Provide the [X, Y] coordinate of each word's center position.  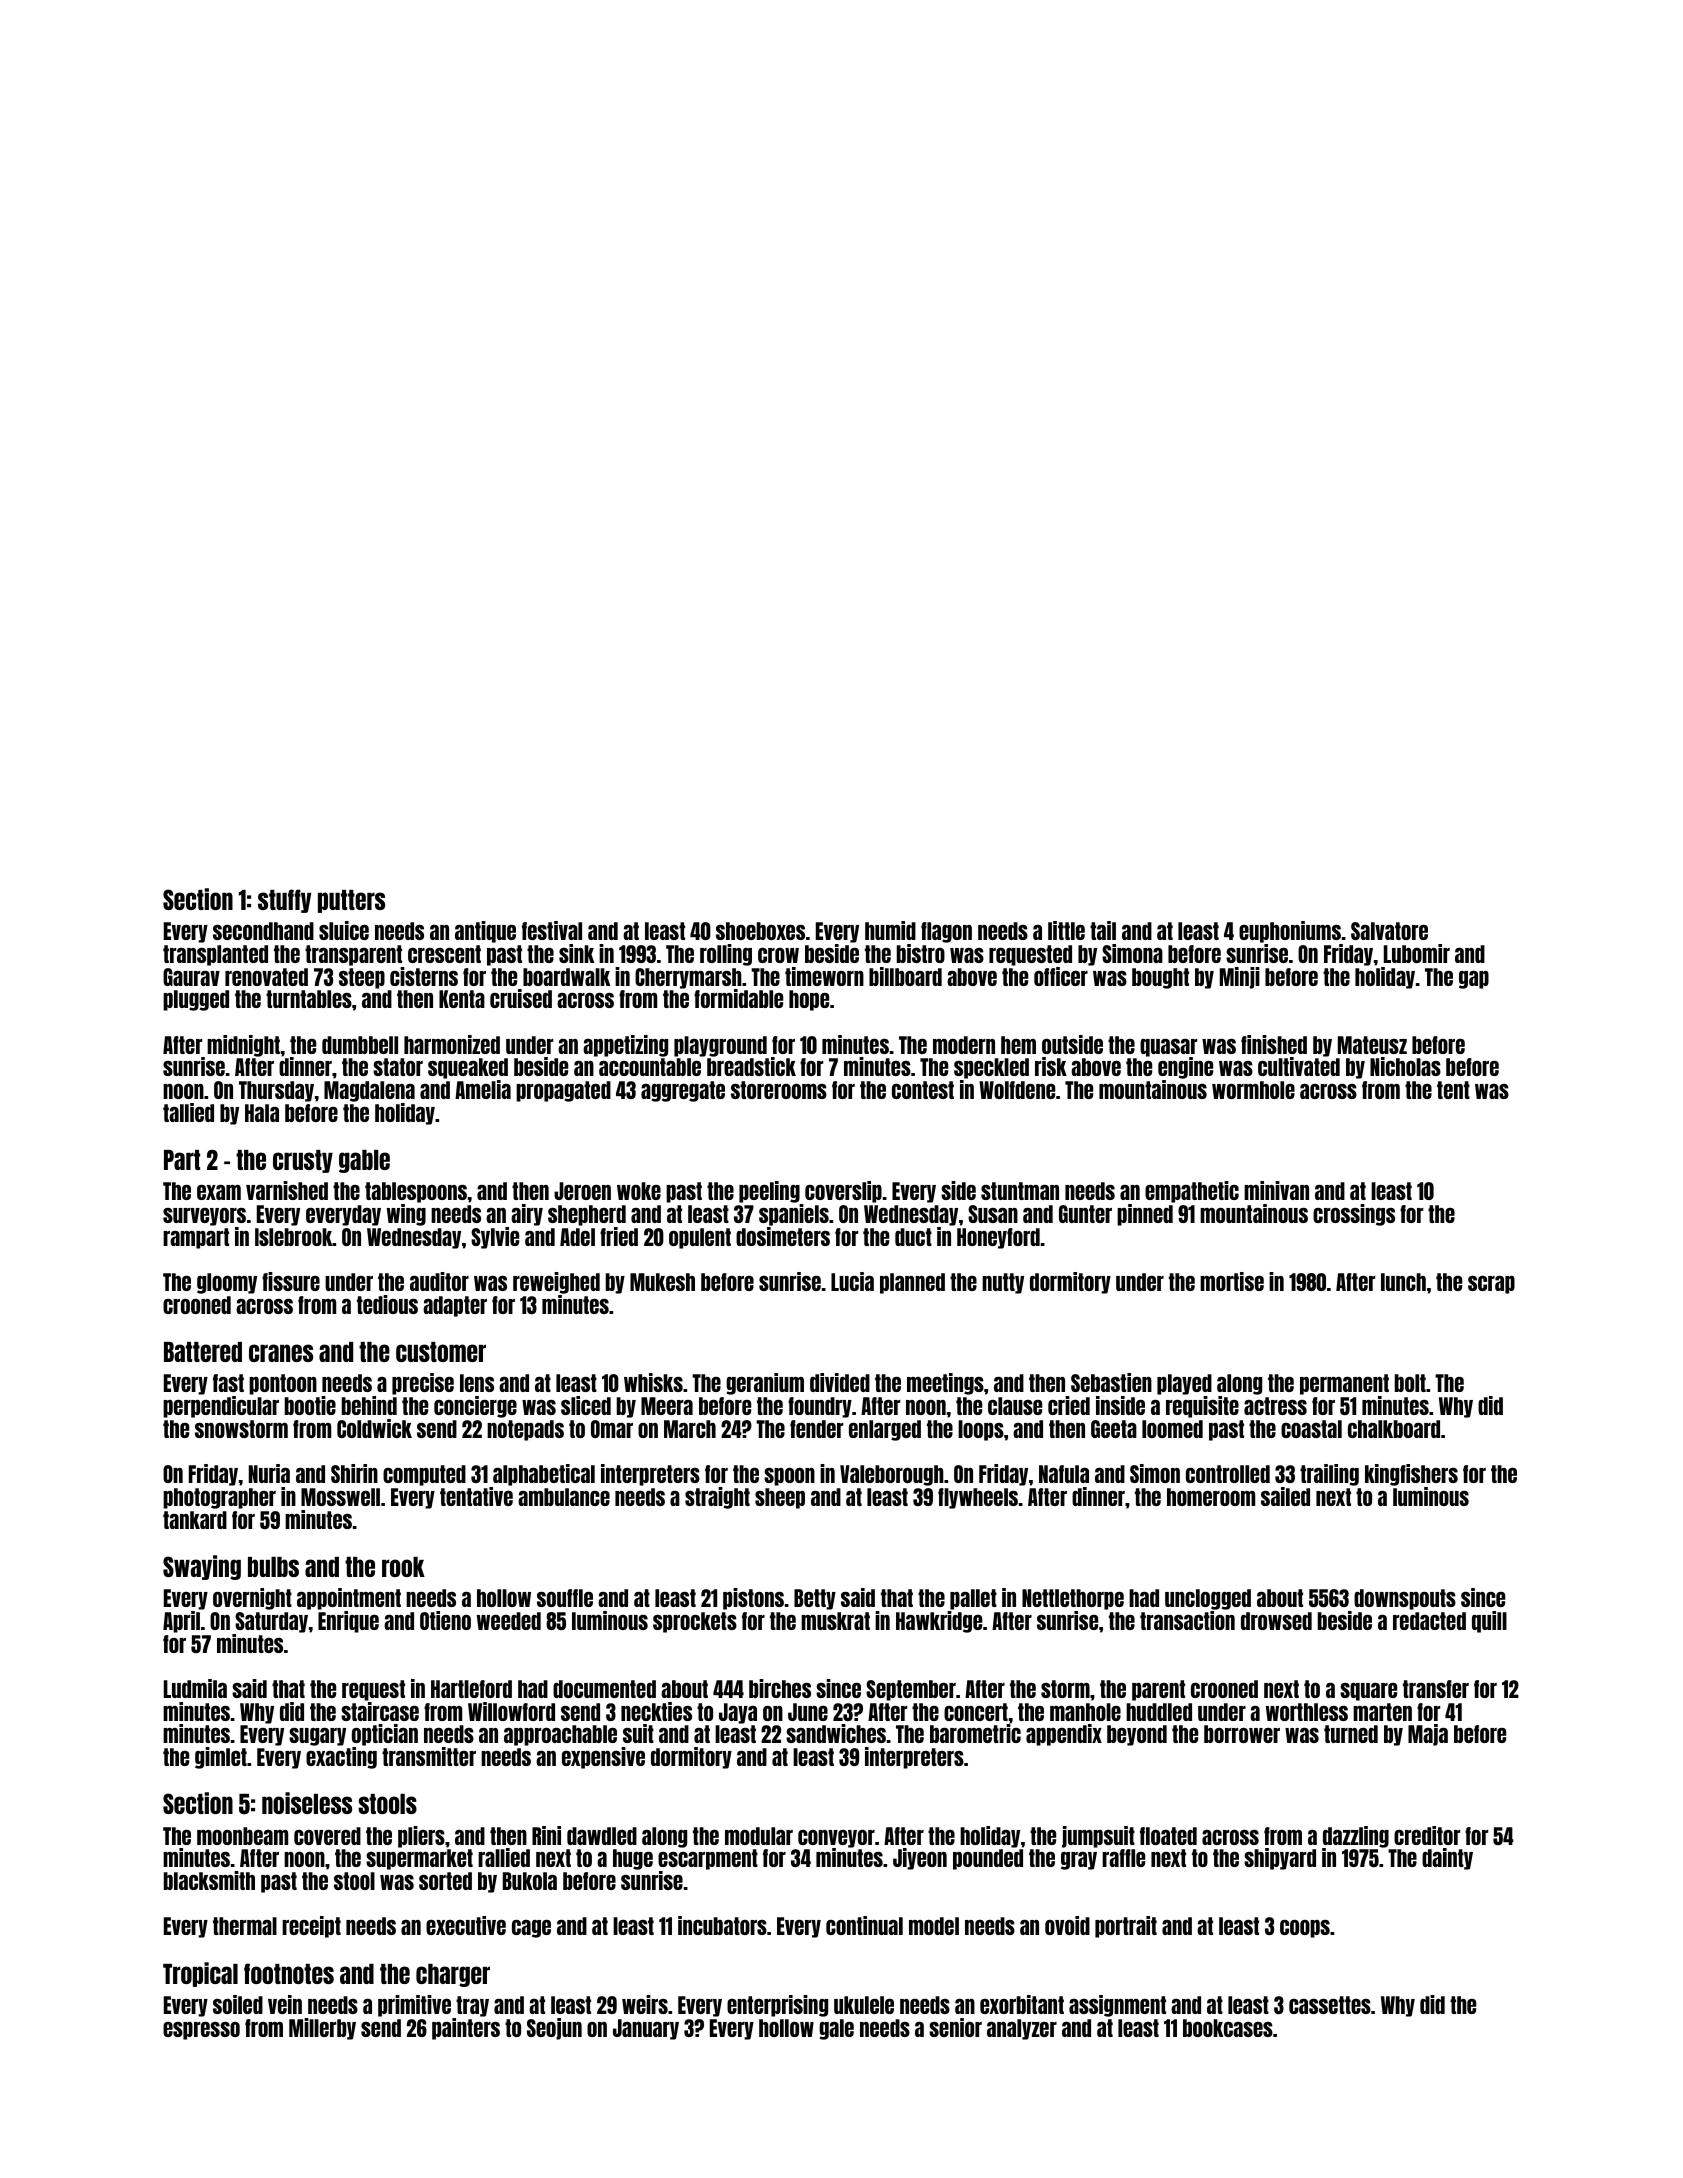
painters [466, 2029]
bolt [1410, 1383]
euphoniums [1290, 932]
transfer [1436, 1689]
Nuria [269, 1473]
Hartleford [471, 1689]
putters [351, 901]
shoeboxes [760, 931]
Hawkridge [939, 1622]
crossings [1354, 1215]
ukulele [864, 2005]
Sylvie [495, 1238]
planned [912, 1283]
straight [717, 1498]
